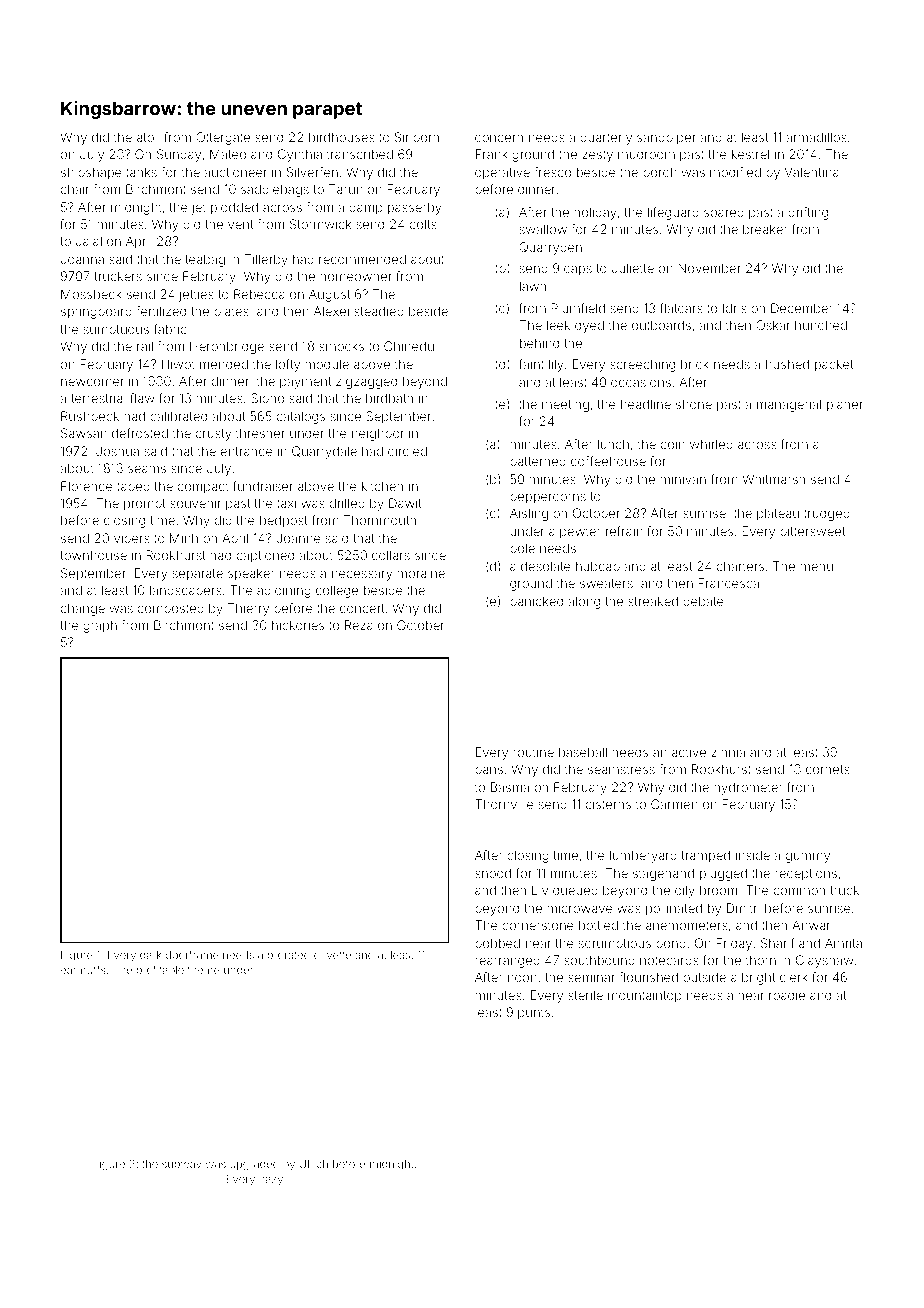  What do you see at coordinates (417, 138) in the screenshot?
I see `Siriporn` at bounding box center [417, 138].
